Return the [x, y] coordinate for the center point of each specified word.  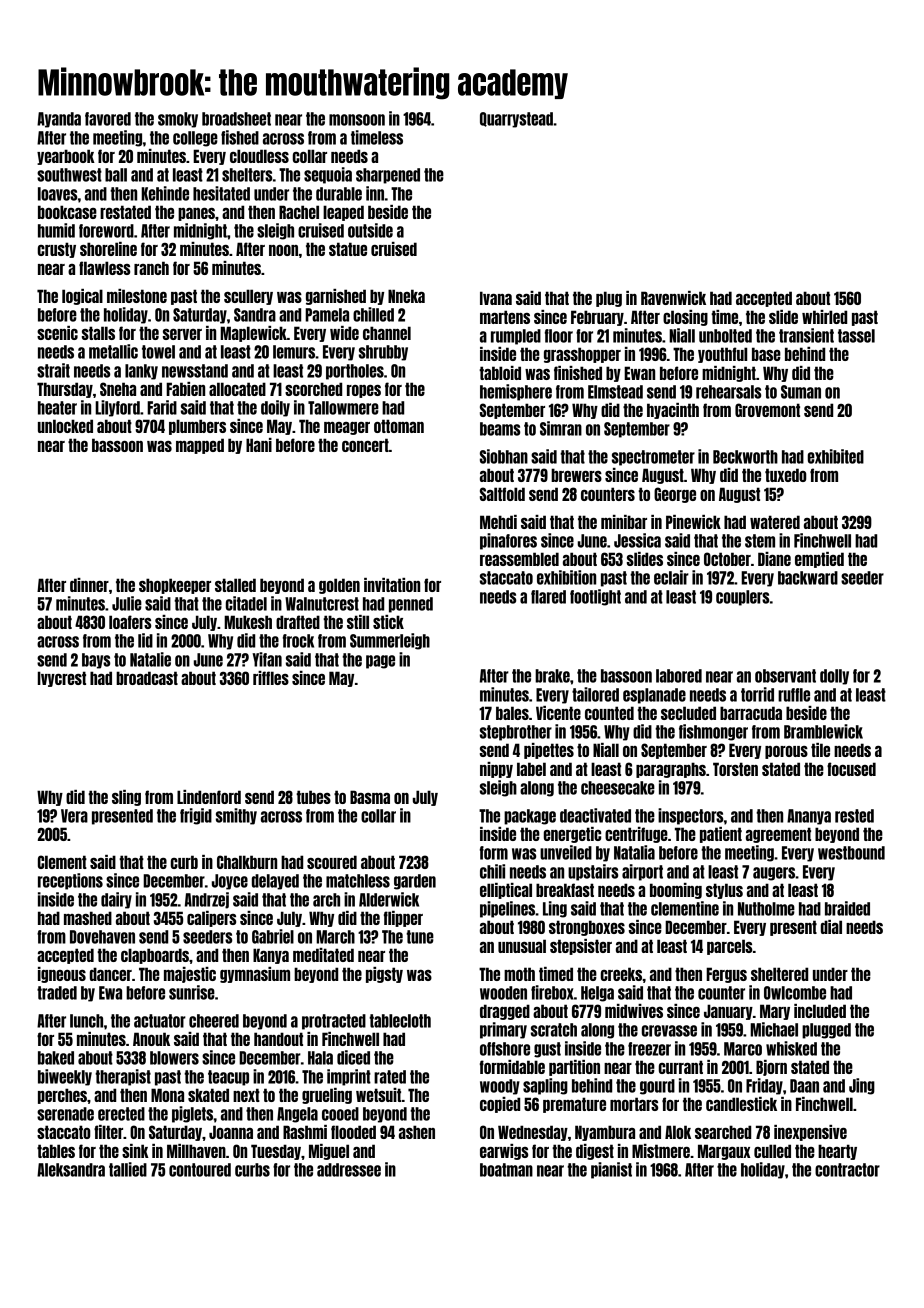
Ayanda [59, 120]
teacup [228, 1078]
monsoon [357, 120]
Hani [259, 445]
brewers [576, 475]
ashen [417, 1132]
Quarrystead [516, 120]
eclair [671, 577]
